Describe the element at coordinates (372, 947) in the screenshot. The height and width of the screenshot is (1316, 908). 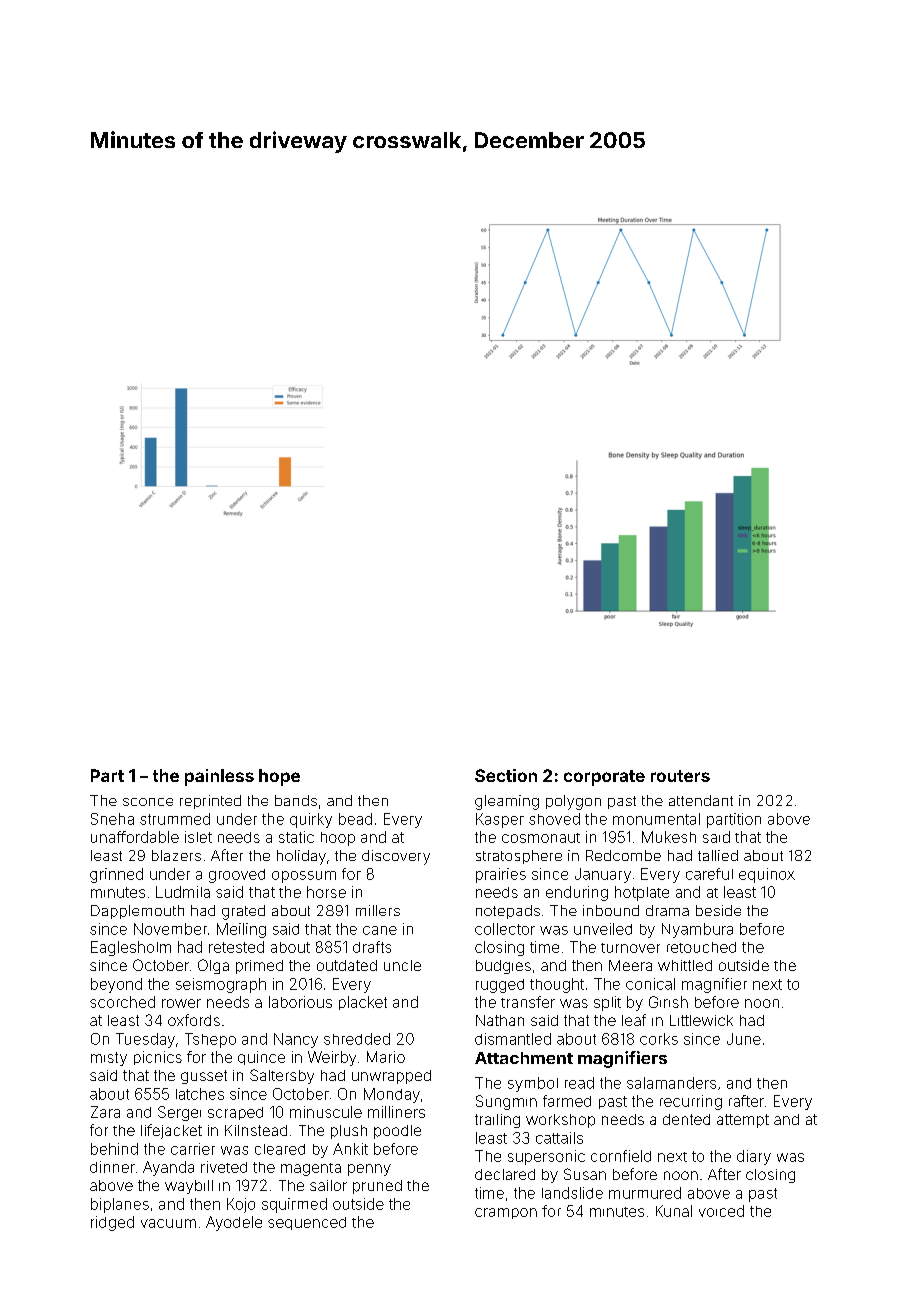
I see `drafts` at that location.
